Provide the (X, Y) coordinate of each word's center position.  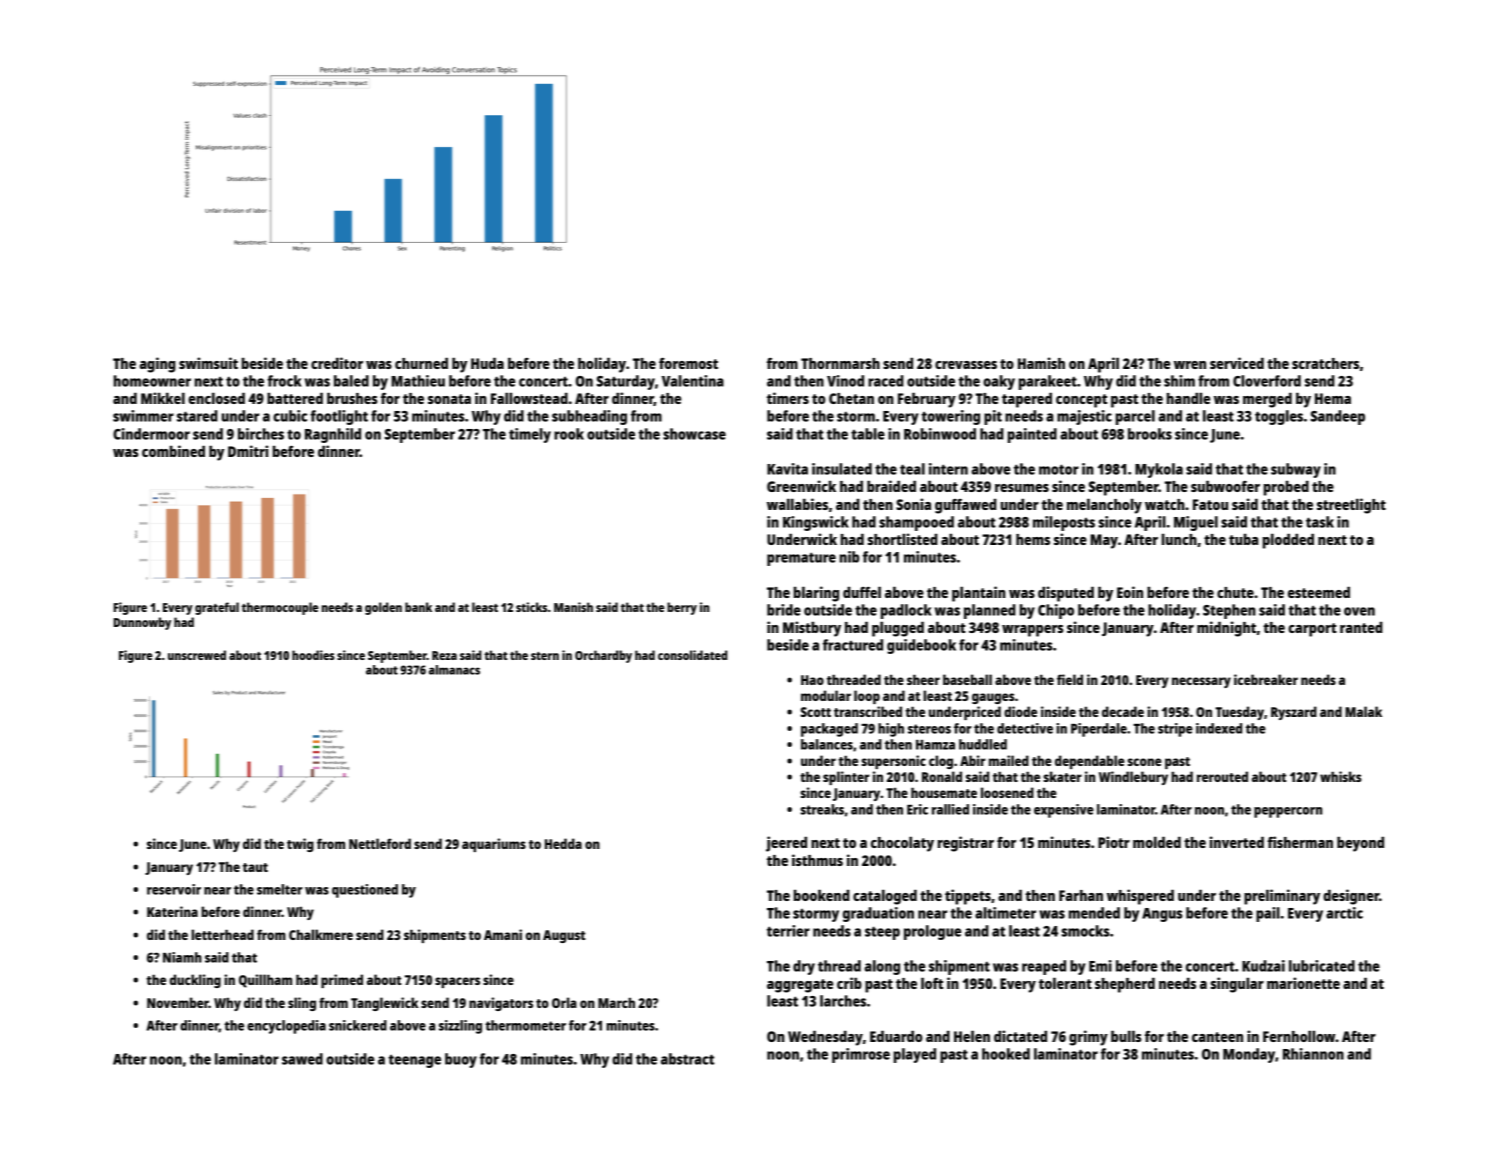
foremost (688, 363)
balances (827, 744)
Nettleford (380, 843)
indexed (1219, 728)
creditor (337, 363)
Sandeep (1338, 417)
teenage (414, 1061)
